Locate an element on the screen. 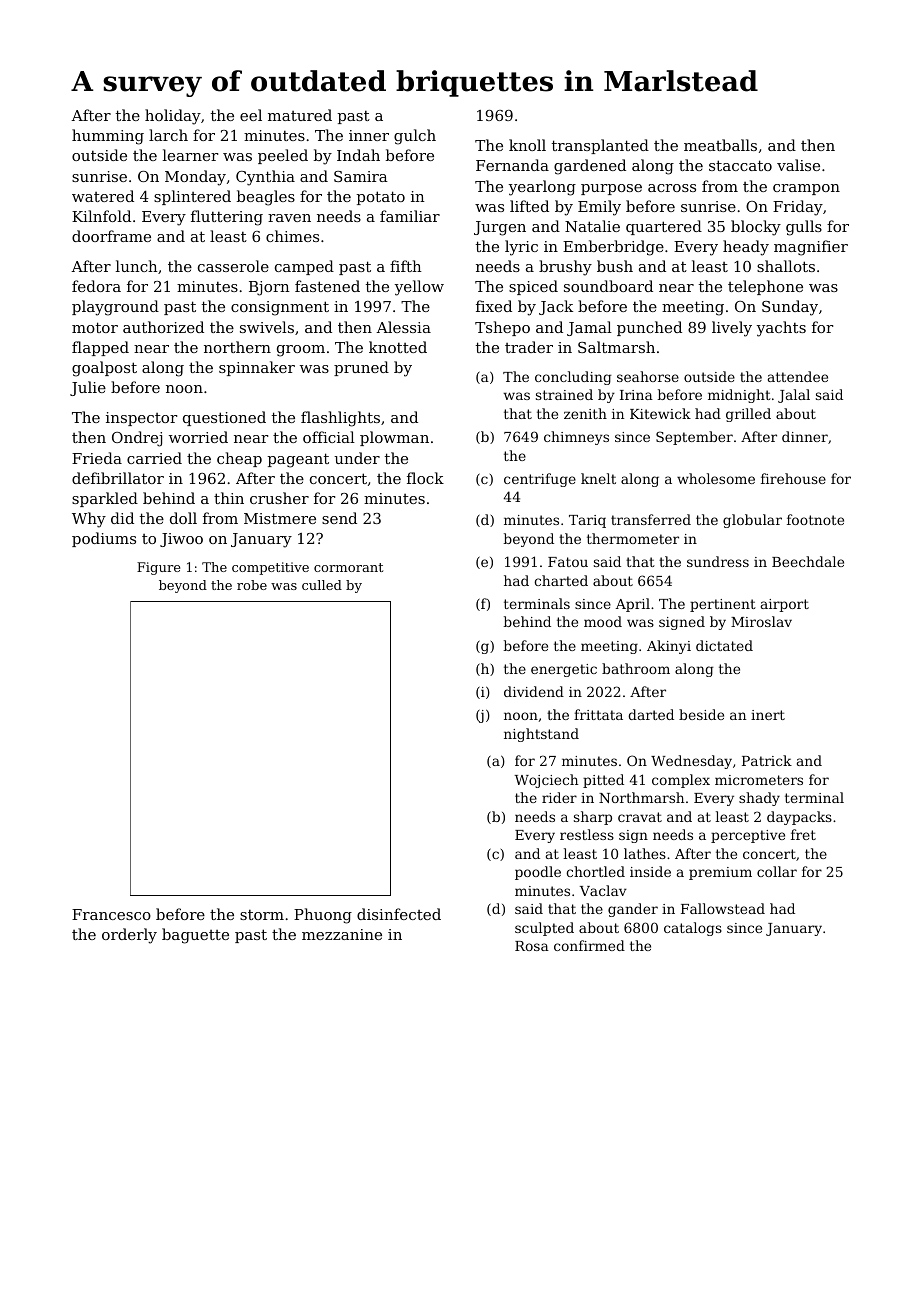  orderly is located at coordinates (129, 936).
